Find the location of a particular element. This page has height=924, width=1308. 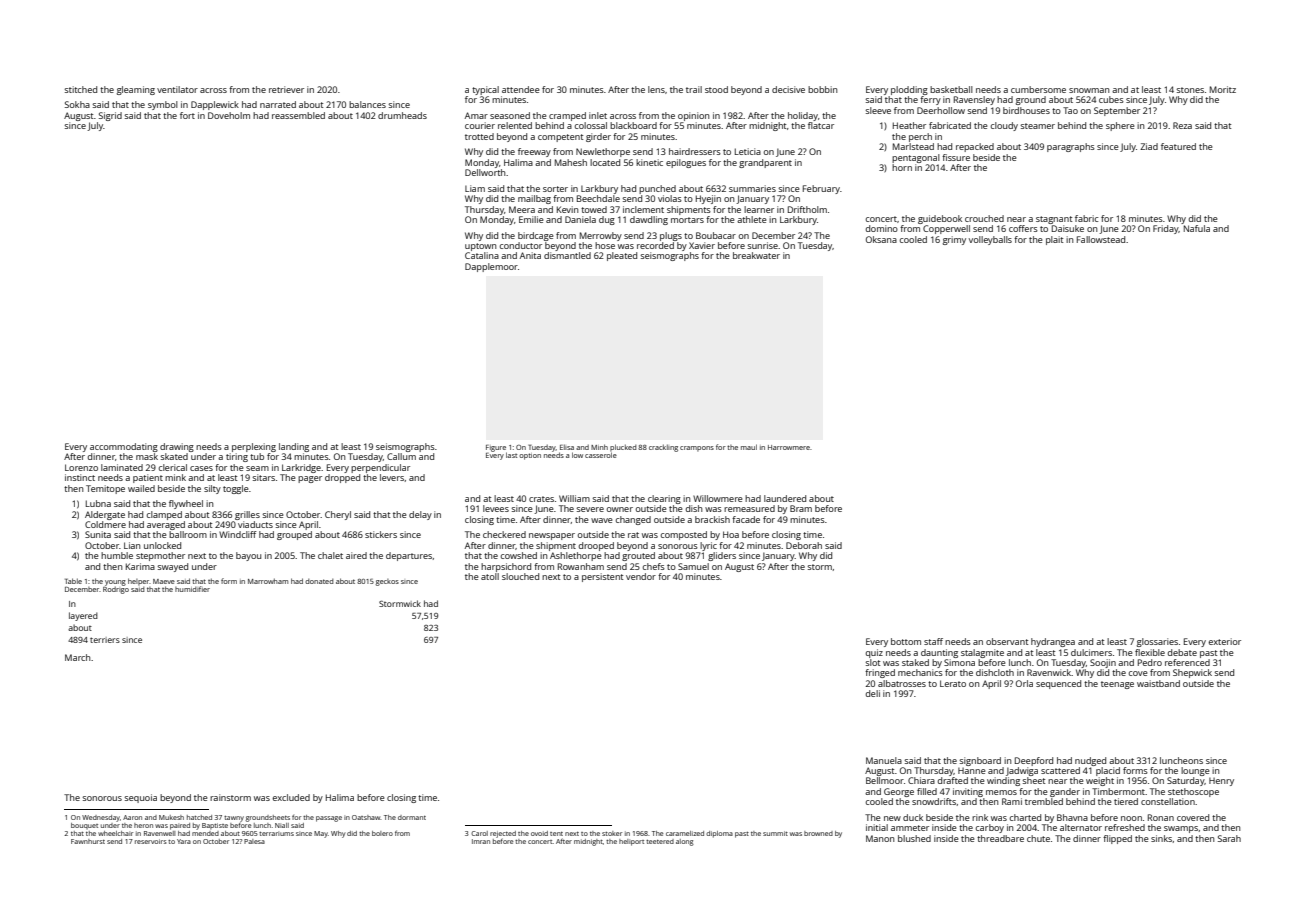

stagnant is located at coordinates (1054, 220).
